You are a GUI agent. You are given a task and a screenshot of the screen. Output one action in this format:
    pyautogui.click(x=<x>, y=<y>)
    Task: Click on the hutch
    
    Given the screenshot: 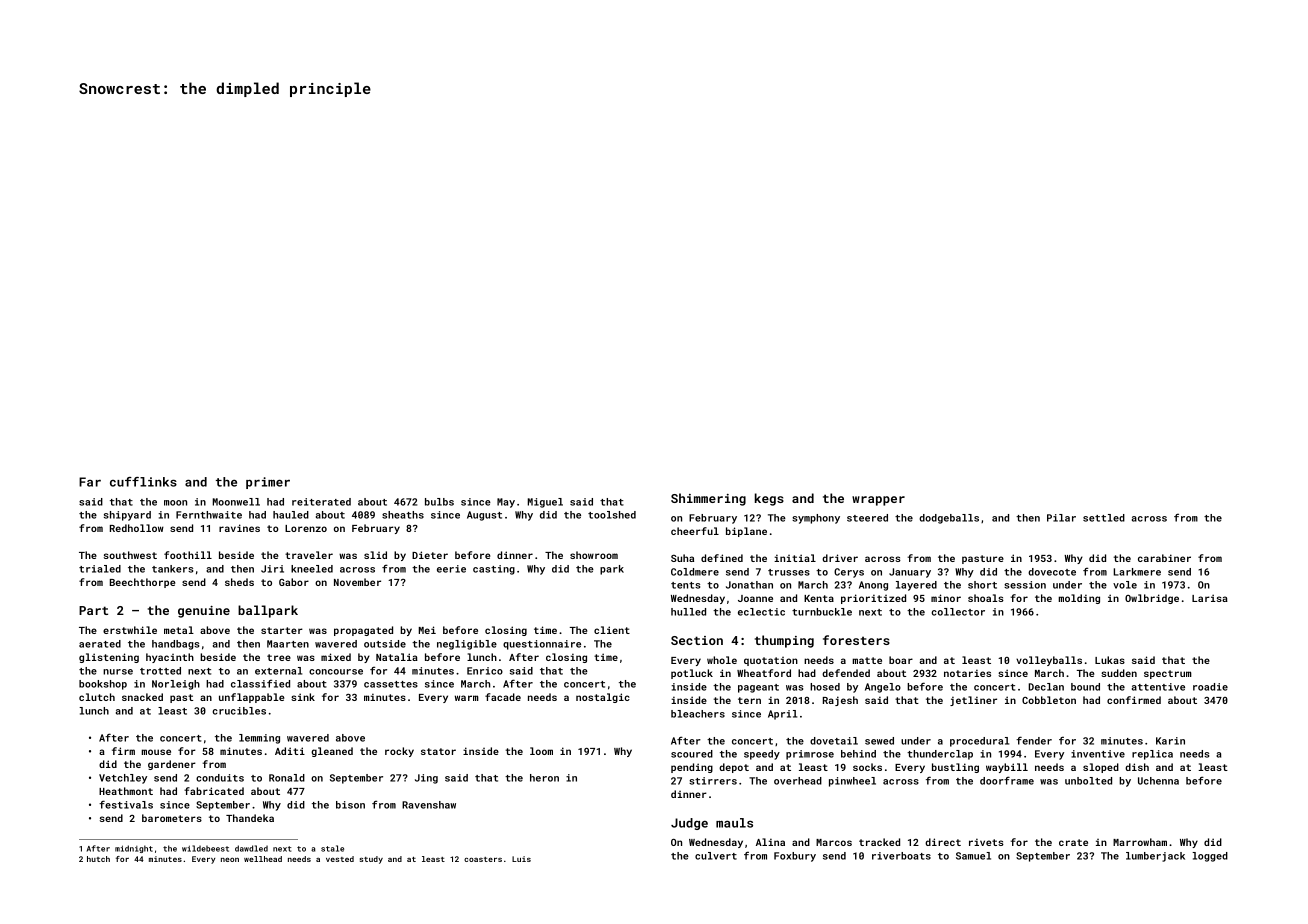 What is the action you would take?
    pyautogui.click(x=98, y=859)
